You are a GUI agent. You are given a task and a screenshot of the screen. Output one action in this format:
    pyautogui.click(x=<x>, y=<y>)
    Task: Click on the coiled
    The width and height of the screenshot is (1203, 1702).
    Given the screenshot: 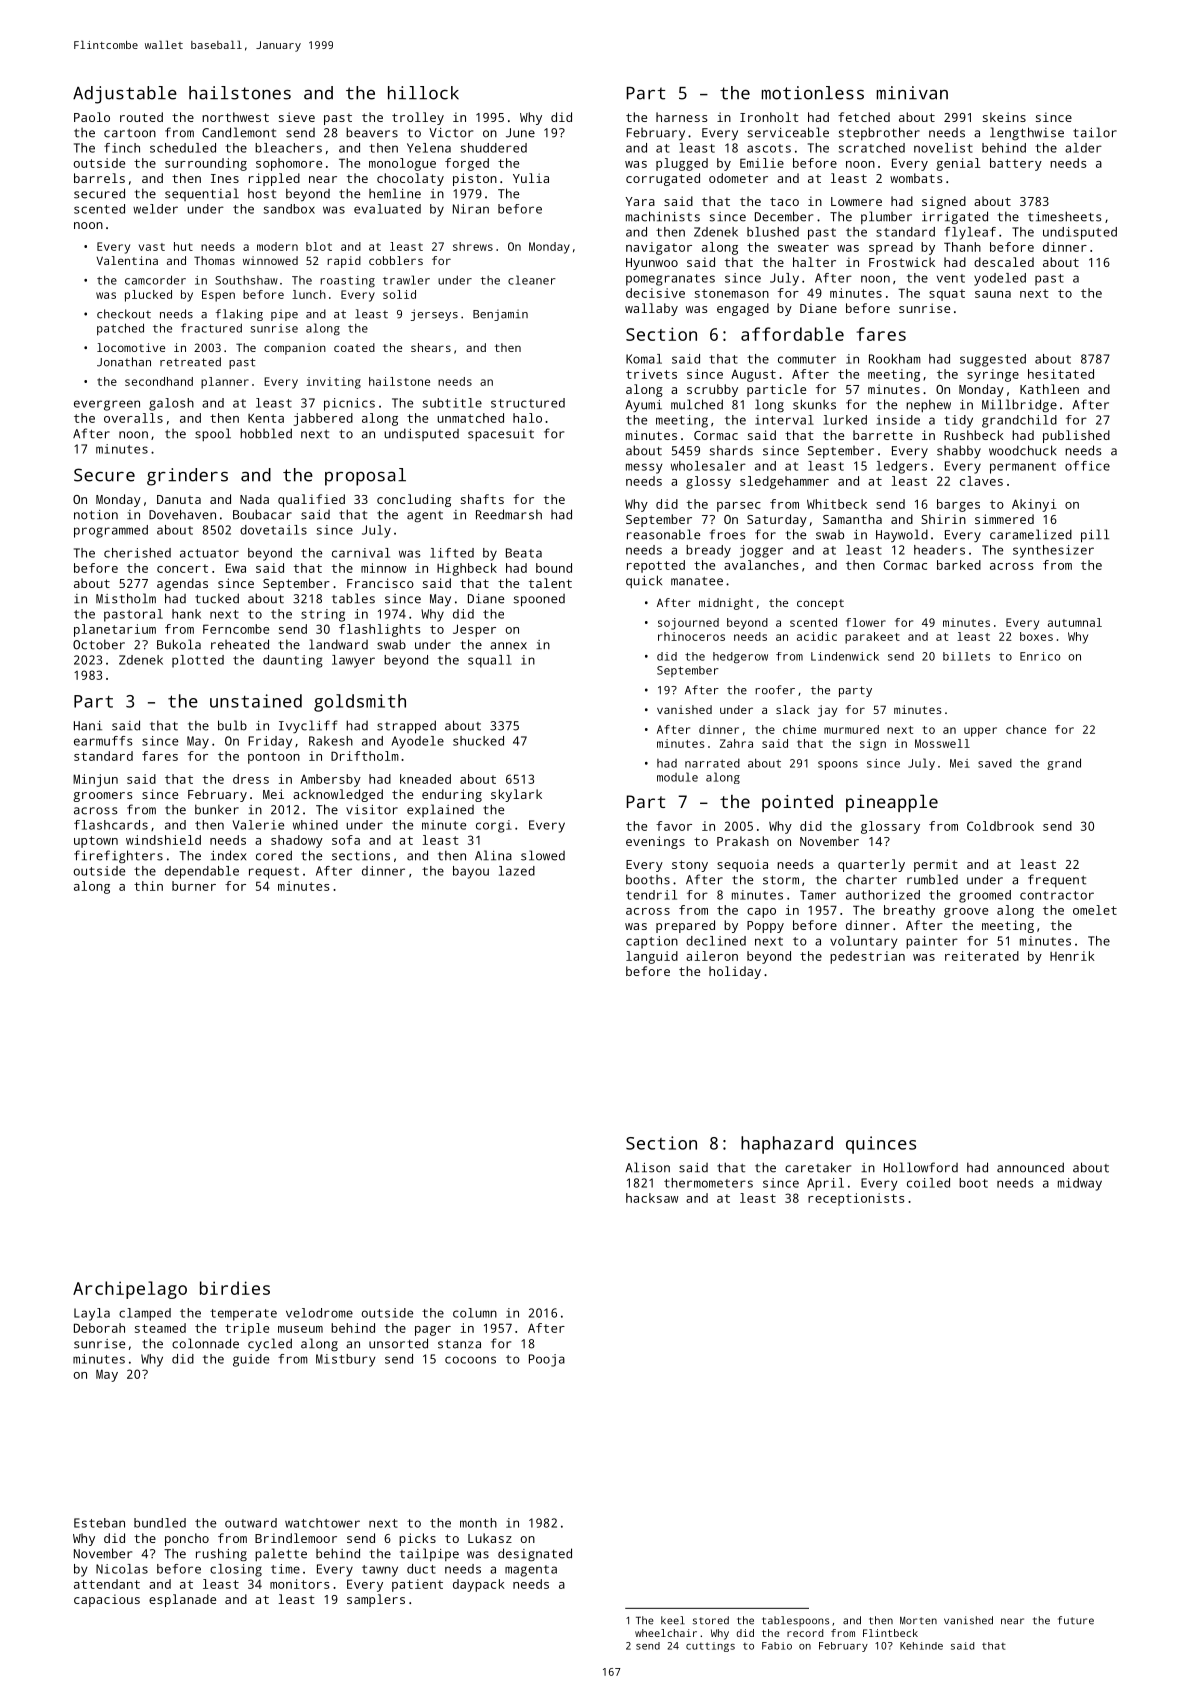 What is the action you would take?
    pyautogui.click(x=928, y=1183)
